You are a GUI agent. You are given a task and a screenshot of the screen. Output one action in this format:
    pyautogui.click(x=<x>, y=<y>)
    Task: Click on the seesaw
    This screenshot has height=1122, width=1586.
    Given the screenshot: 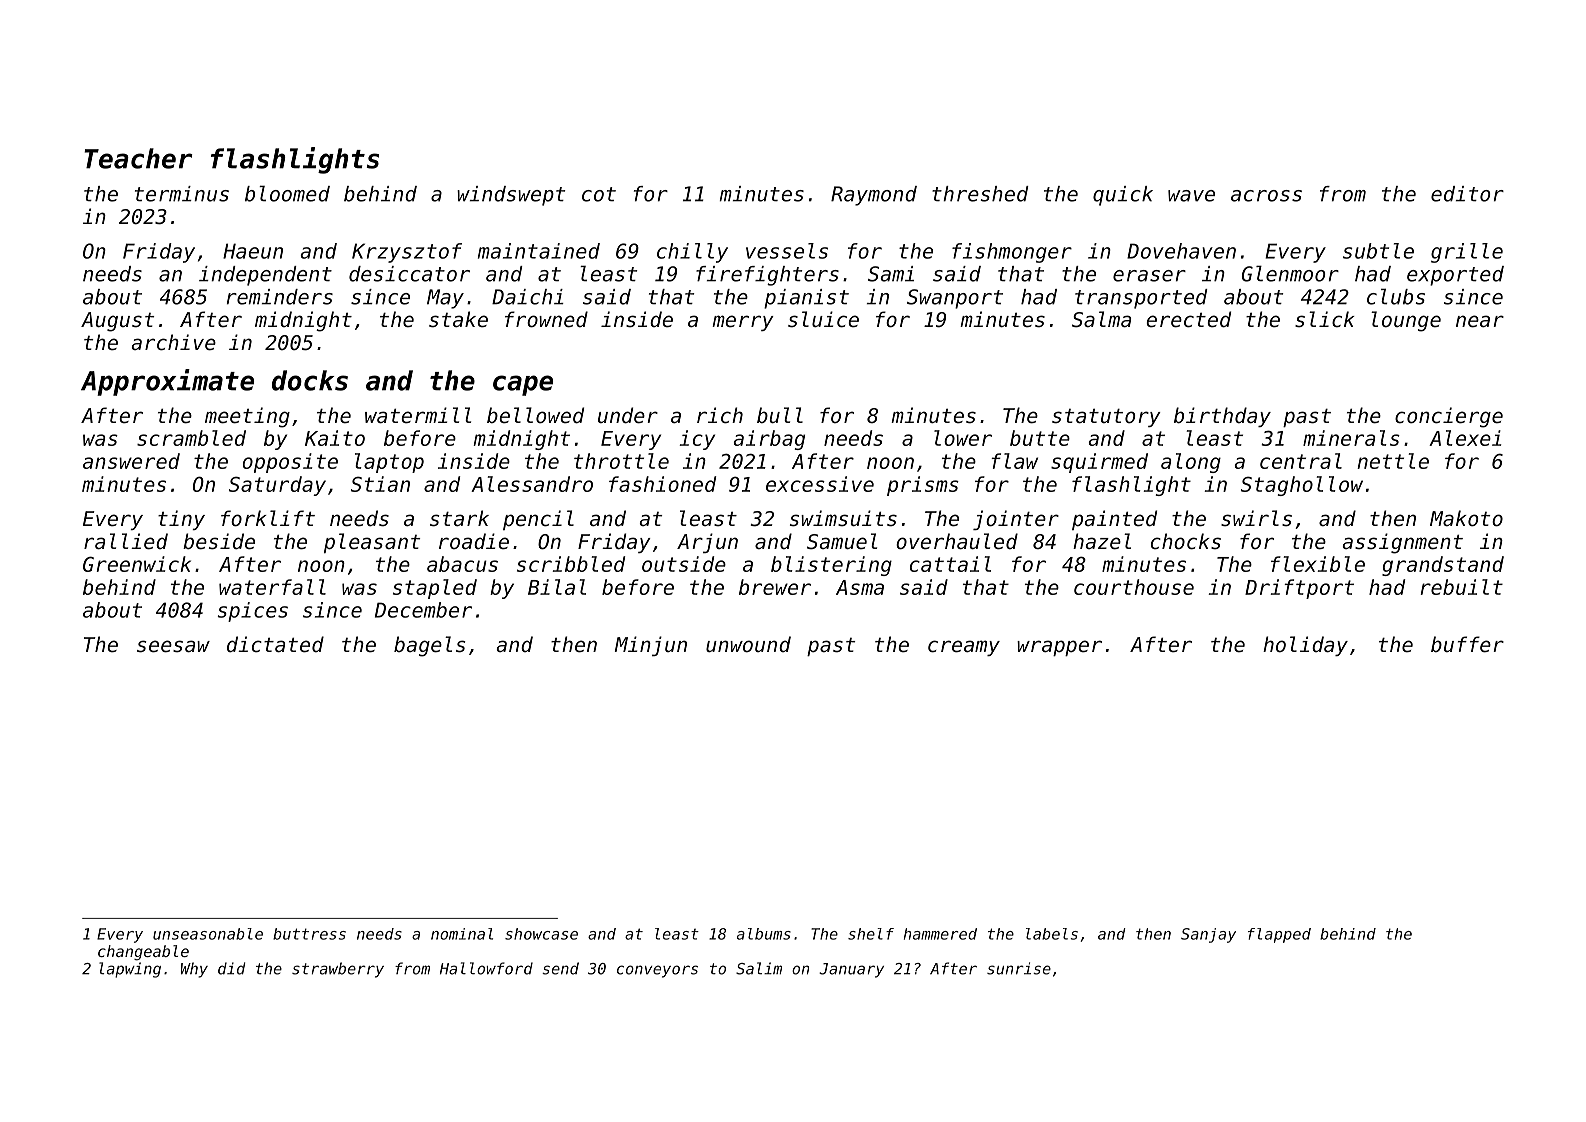 What is the action you would take?
    pyautogui.click(x=173, y=646)
